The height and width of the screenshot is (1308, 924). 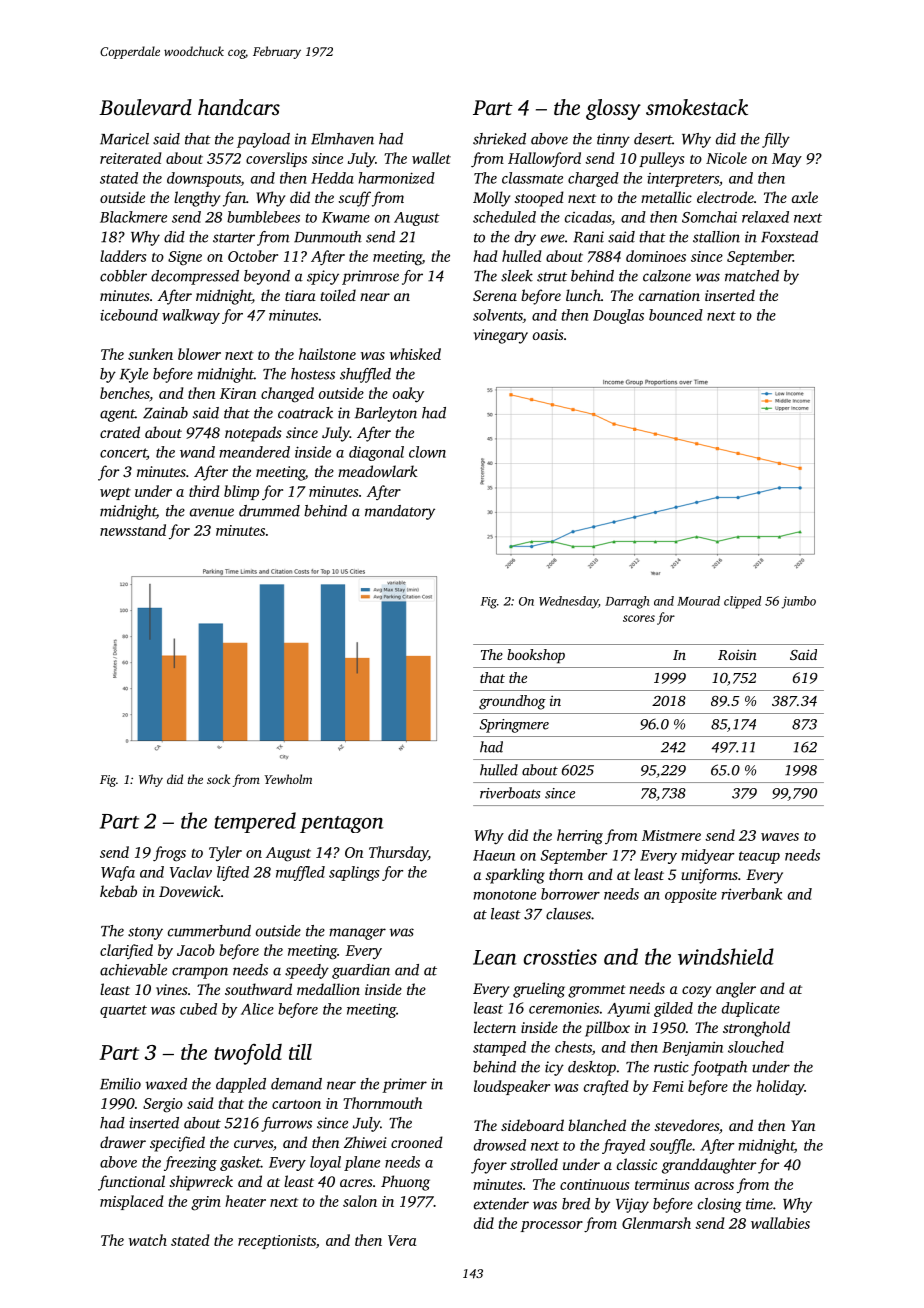 I want to click on wallet, so click(x=431, y=158).
